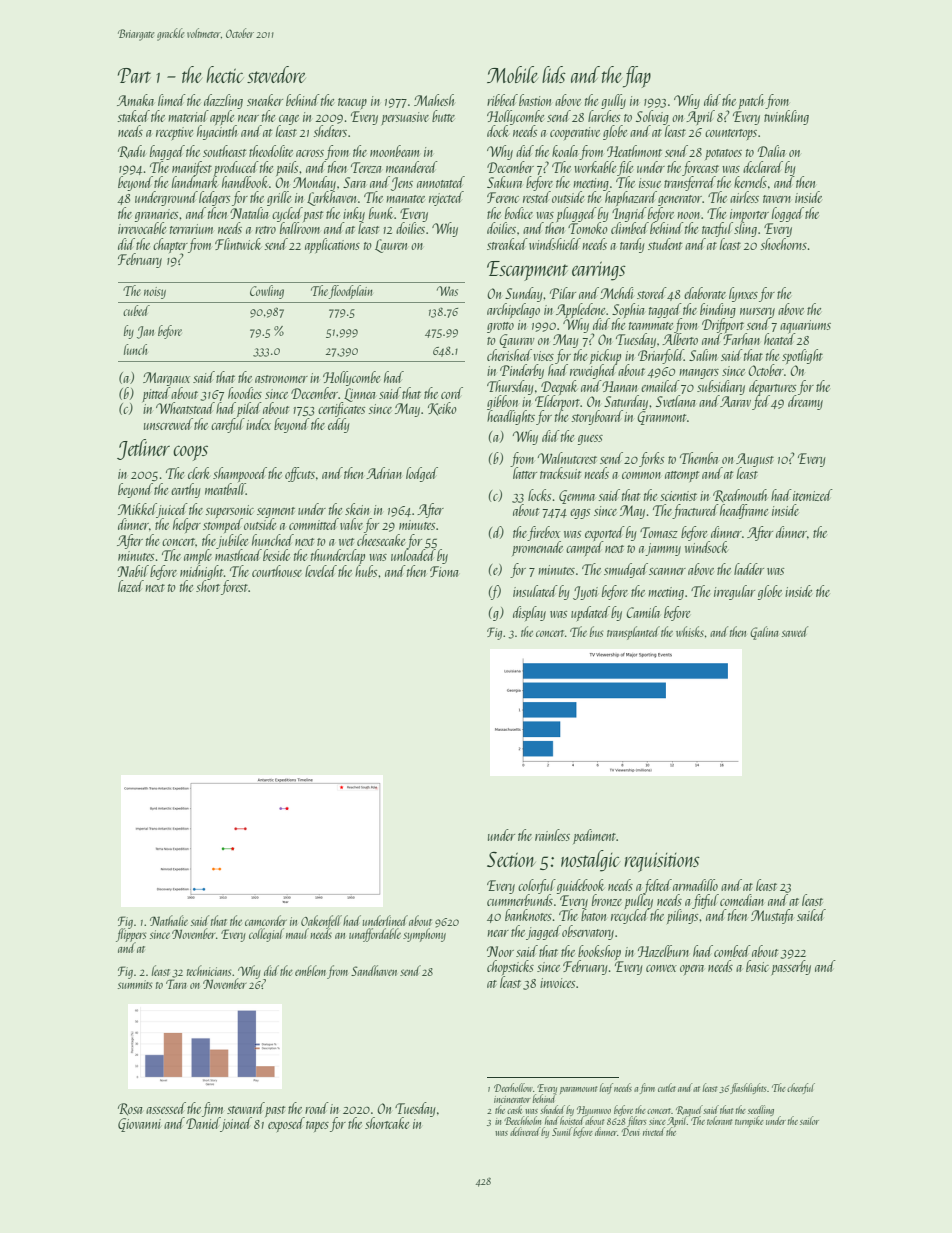 The image size is (952, 1233). What do you see at coordinates (513, 1087) in the page?
I see `Deerhollow` at bounding box center [513, 1087].
